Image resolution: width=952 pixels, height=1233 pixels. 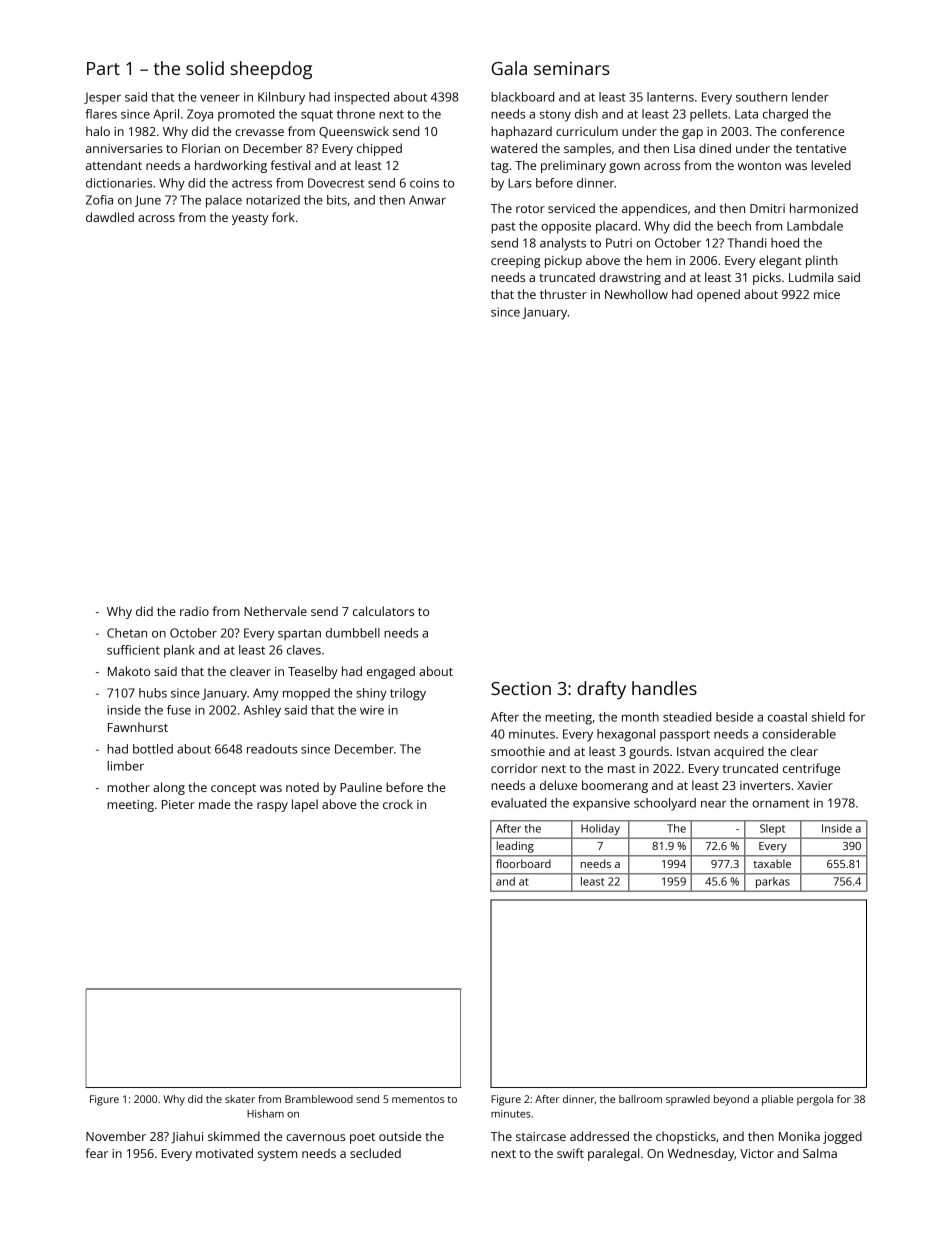 What do you see at coordinates (757, 1153) in the screenshot?
I see `Victor` at bounding box center [757, 1153].
